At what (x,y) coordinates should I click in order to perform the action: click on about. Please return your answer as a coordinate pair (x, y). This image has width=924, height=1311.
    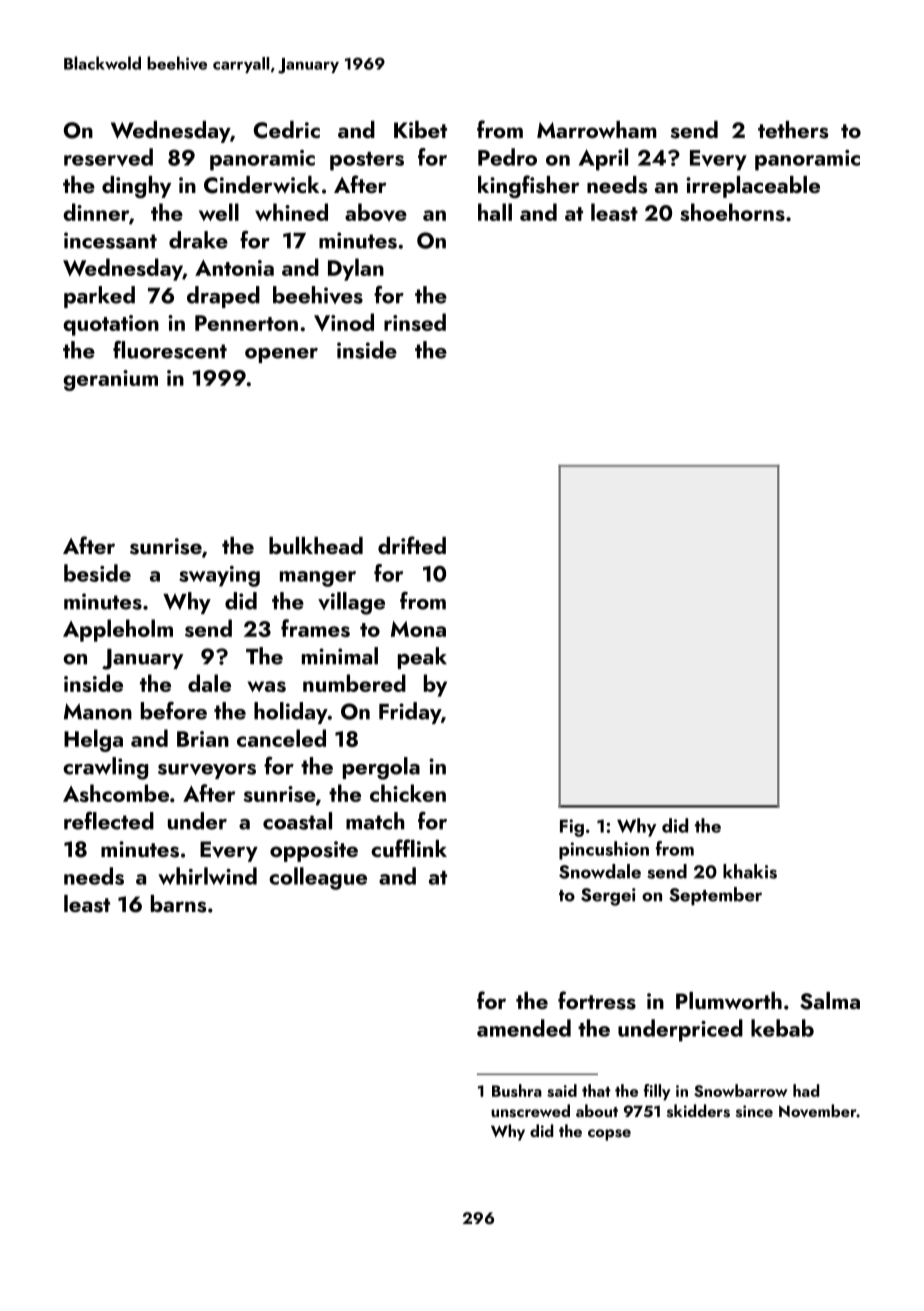
    Looking at the image, I should click on (597, 1110).
